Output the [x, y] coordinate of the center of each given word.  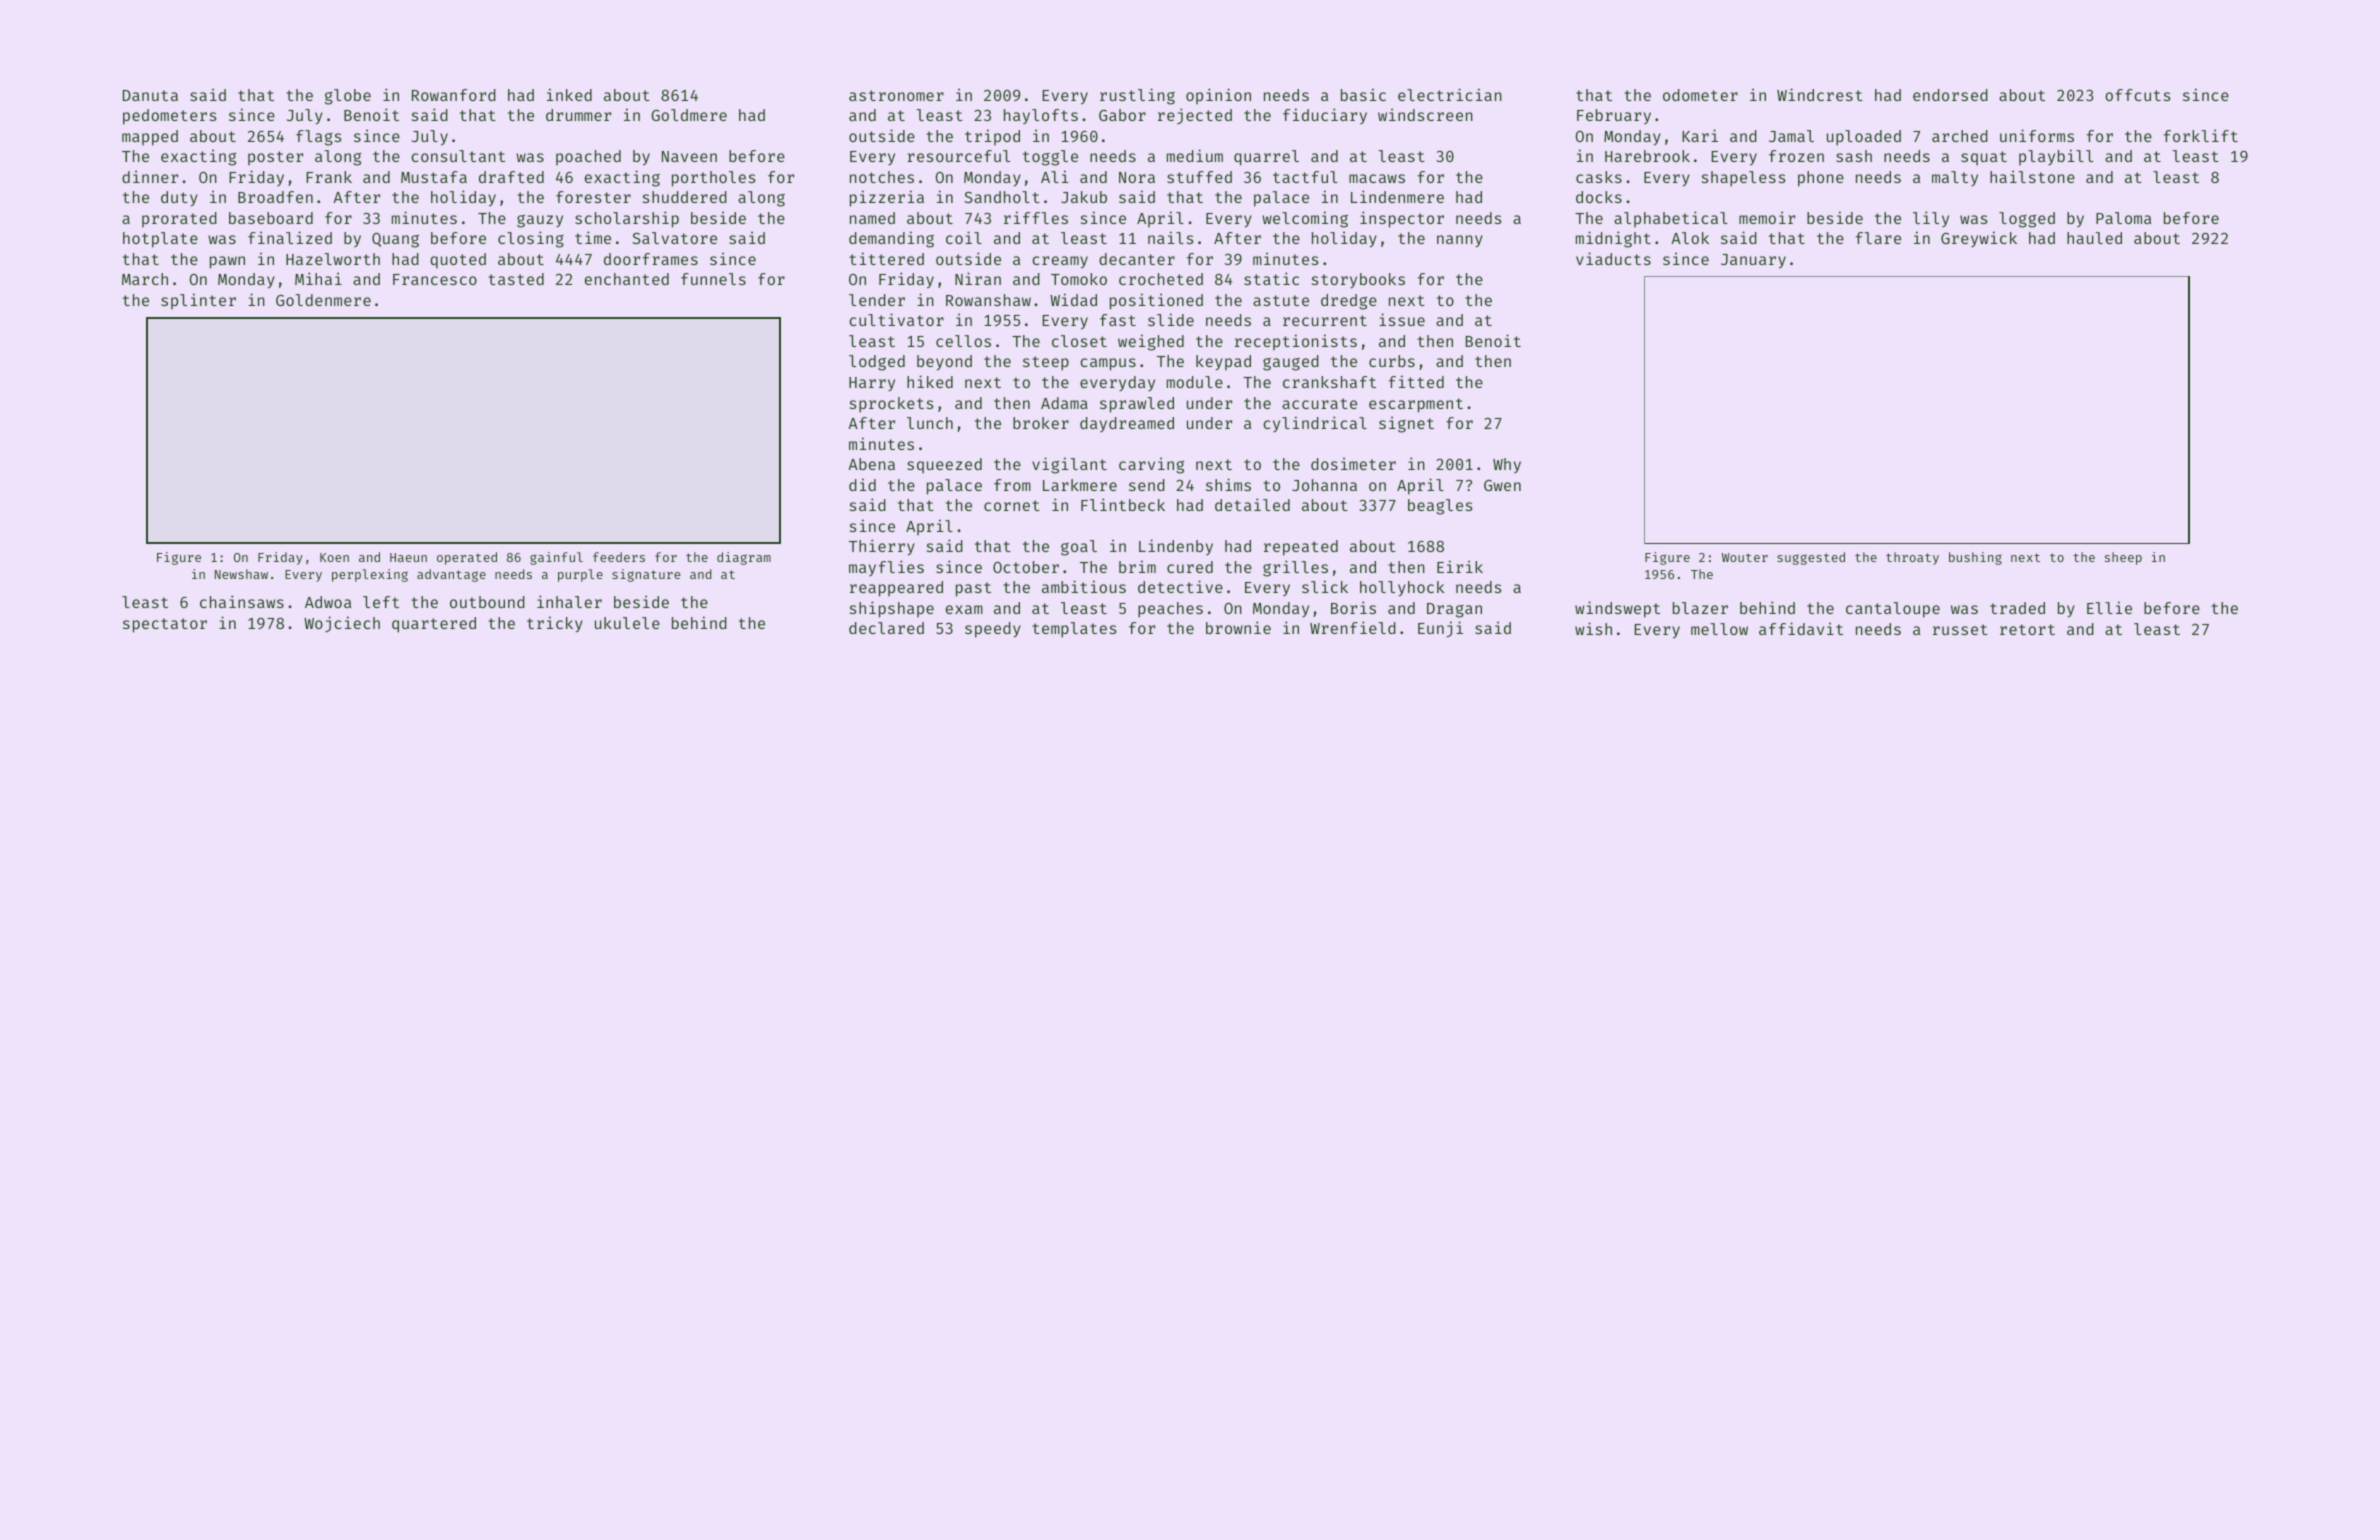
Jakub [1084, 197]
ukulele [627, 623]
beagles [1440, 507]
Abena [871, 464]
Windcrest [1820, 94]
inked [569, 94]
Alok [1690, 238]
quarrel [1266, 158]
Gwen [1502, 485]
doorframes [651, 259]
